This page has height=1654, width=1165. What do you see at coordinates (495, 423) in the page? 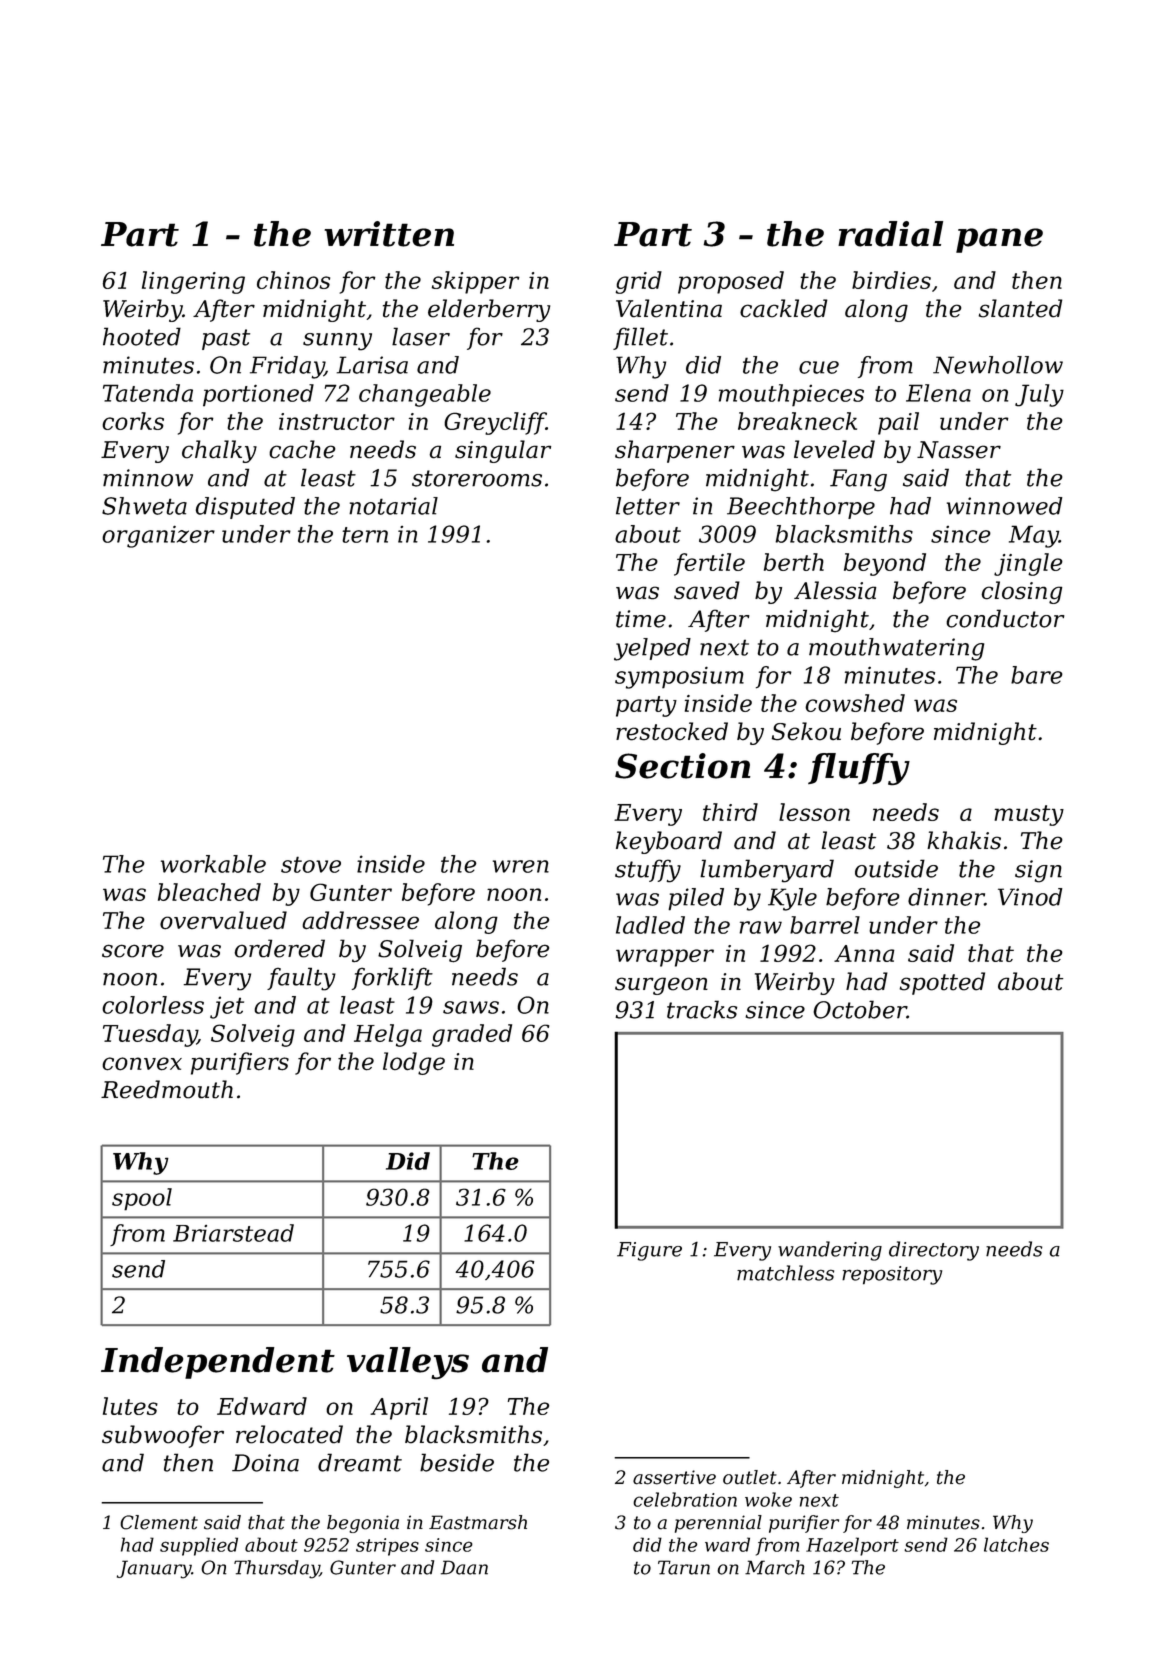
I see `Greycliff` at bounding box center [495, 423].
